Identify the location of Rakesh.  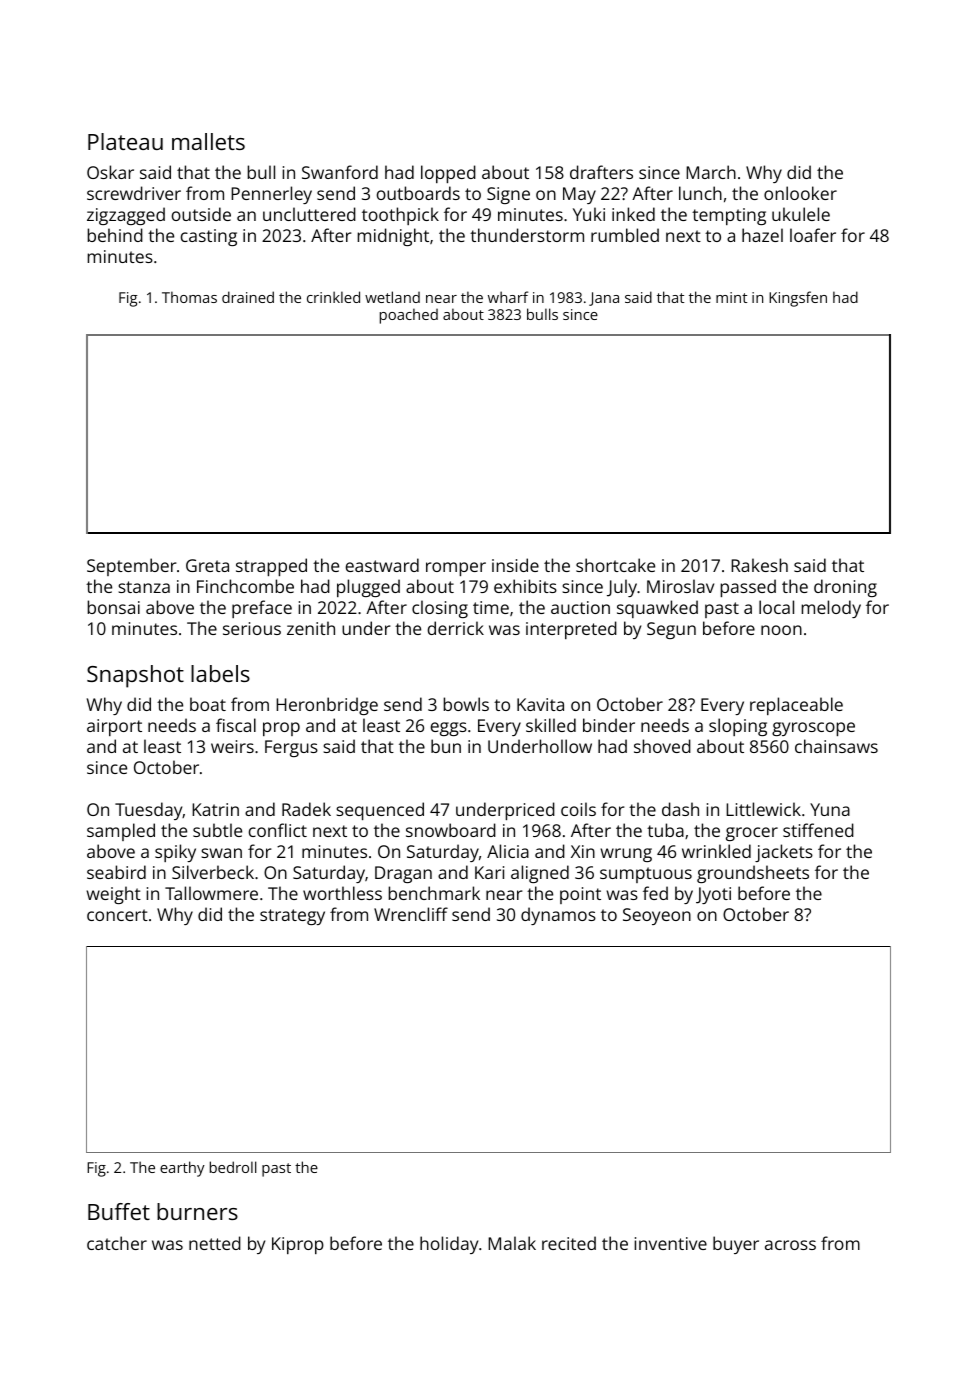
(759, 565).
